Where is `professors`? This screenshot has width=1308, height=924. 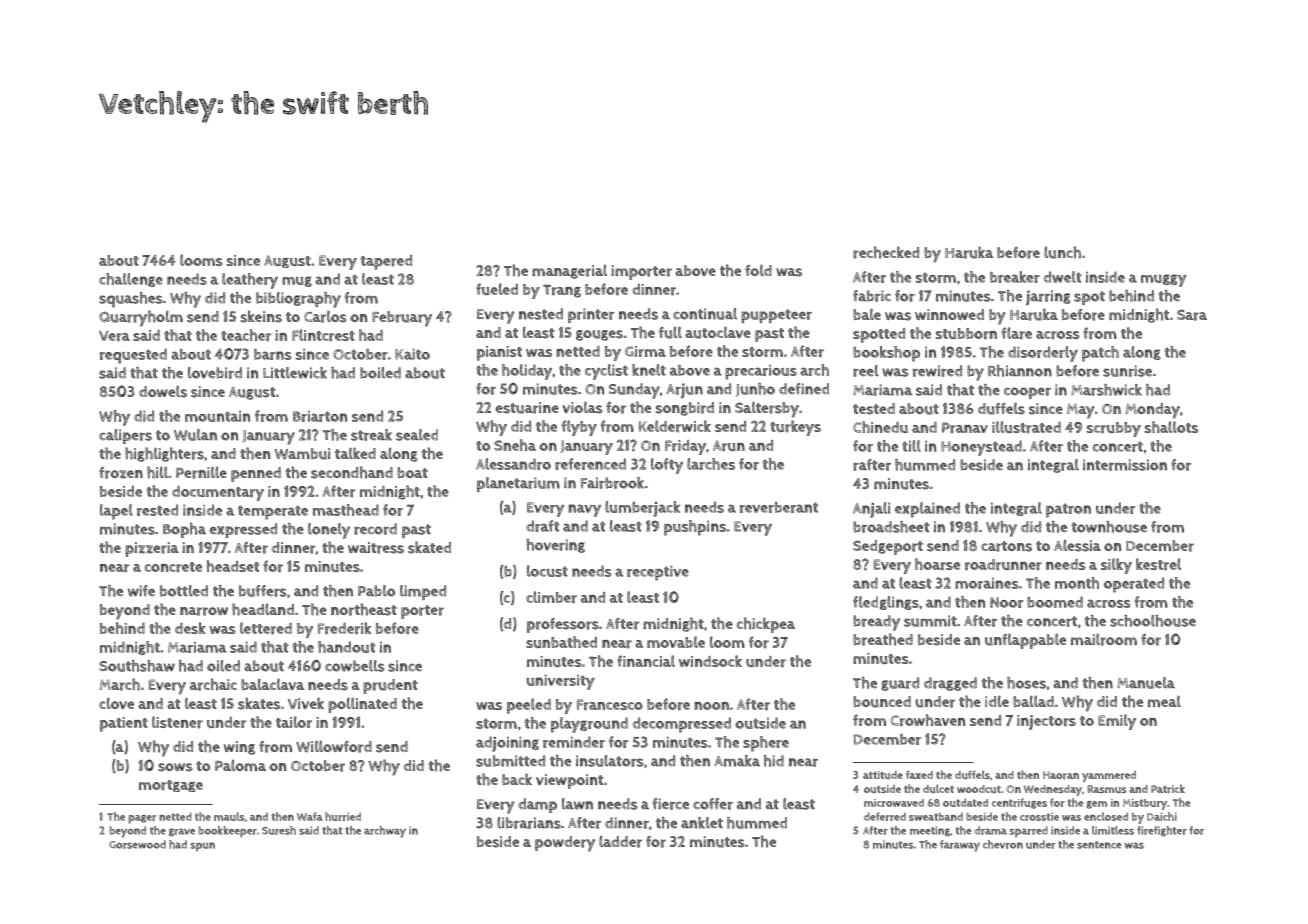 professors is located at coordinates (563, 625).
